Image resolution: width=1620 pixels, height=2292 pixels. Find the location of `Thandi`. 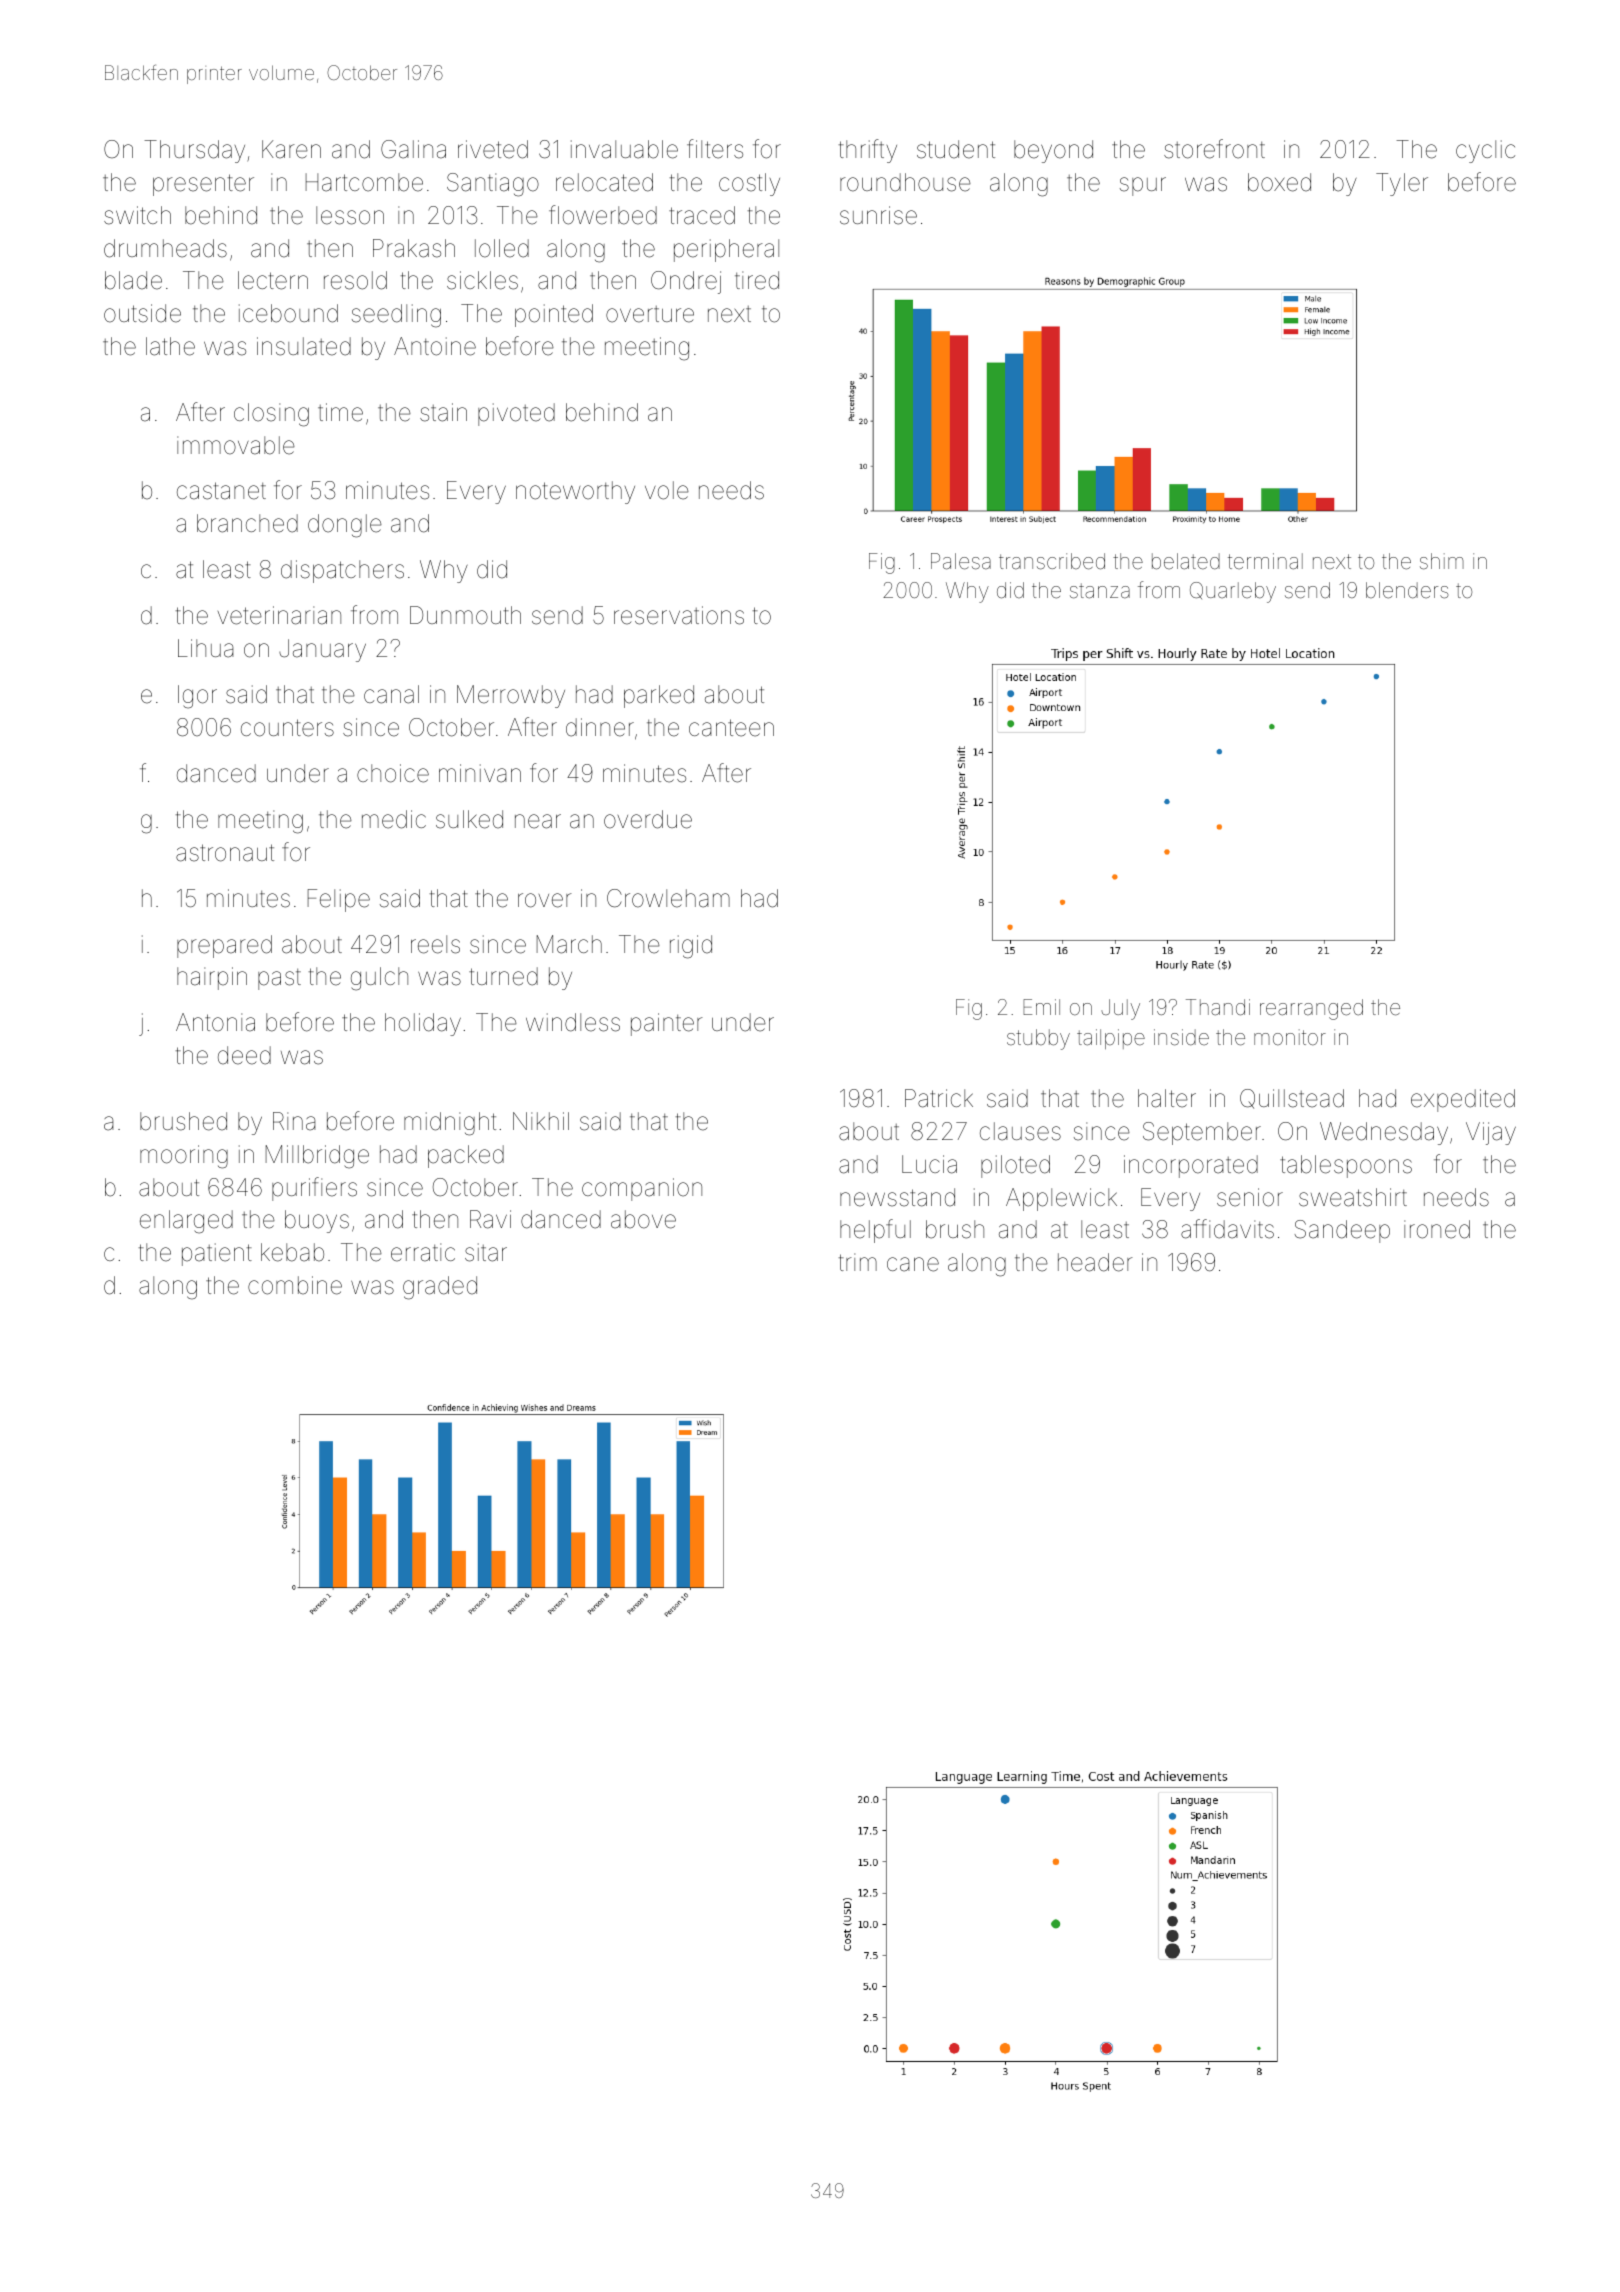

Thandi is located at coordinates (1218, 1007).
